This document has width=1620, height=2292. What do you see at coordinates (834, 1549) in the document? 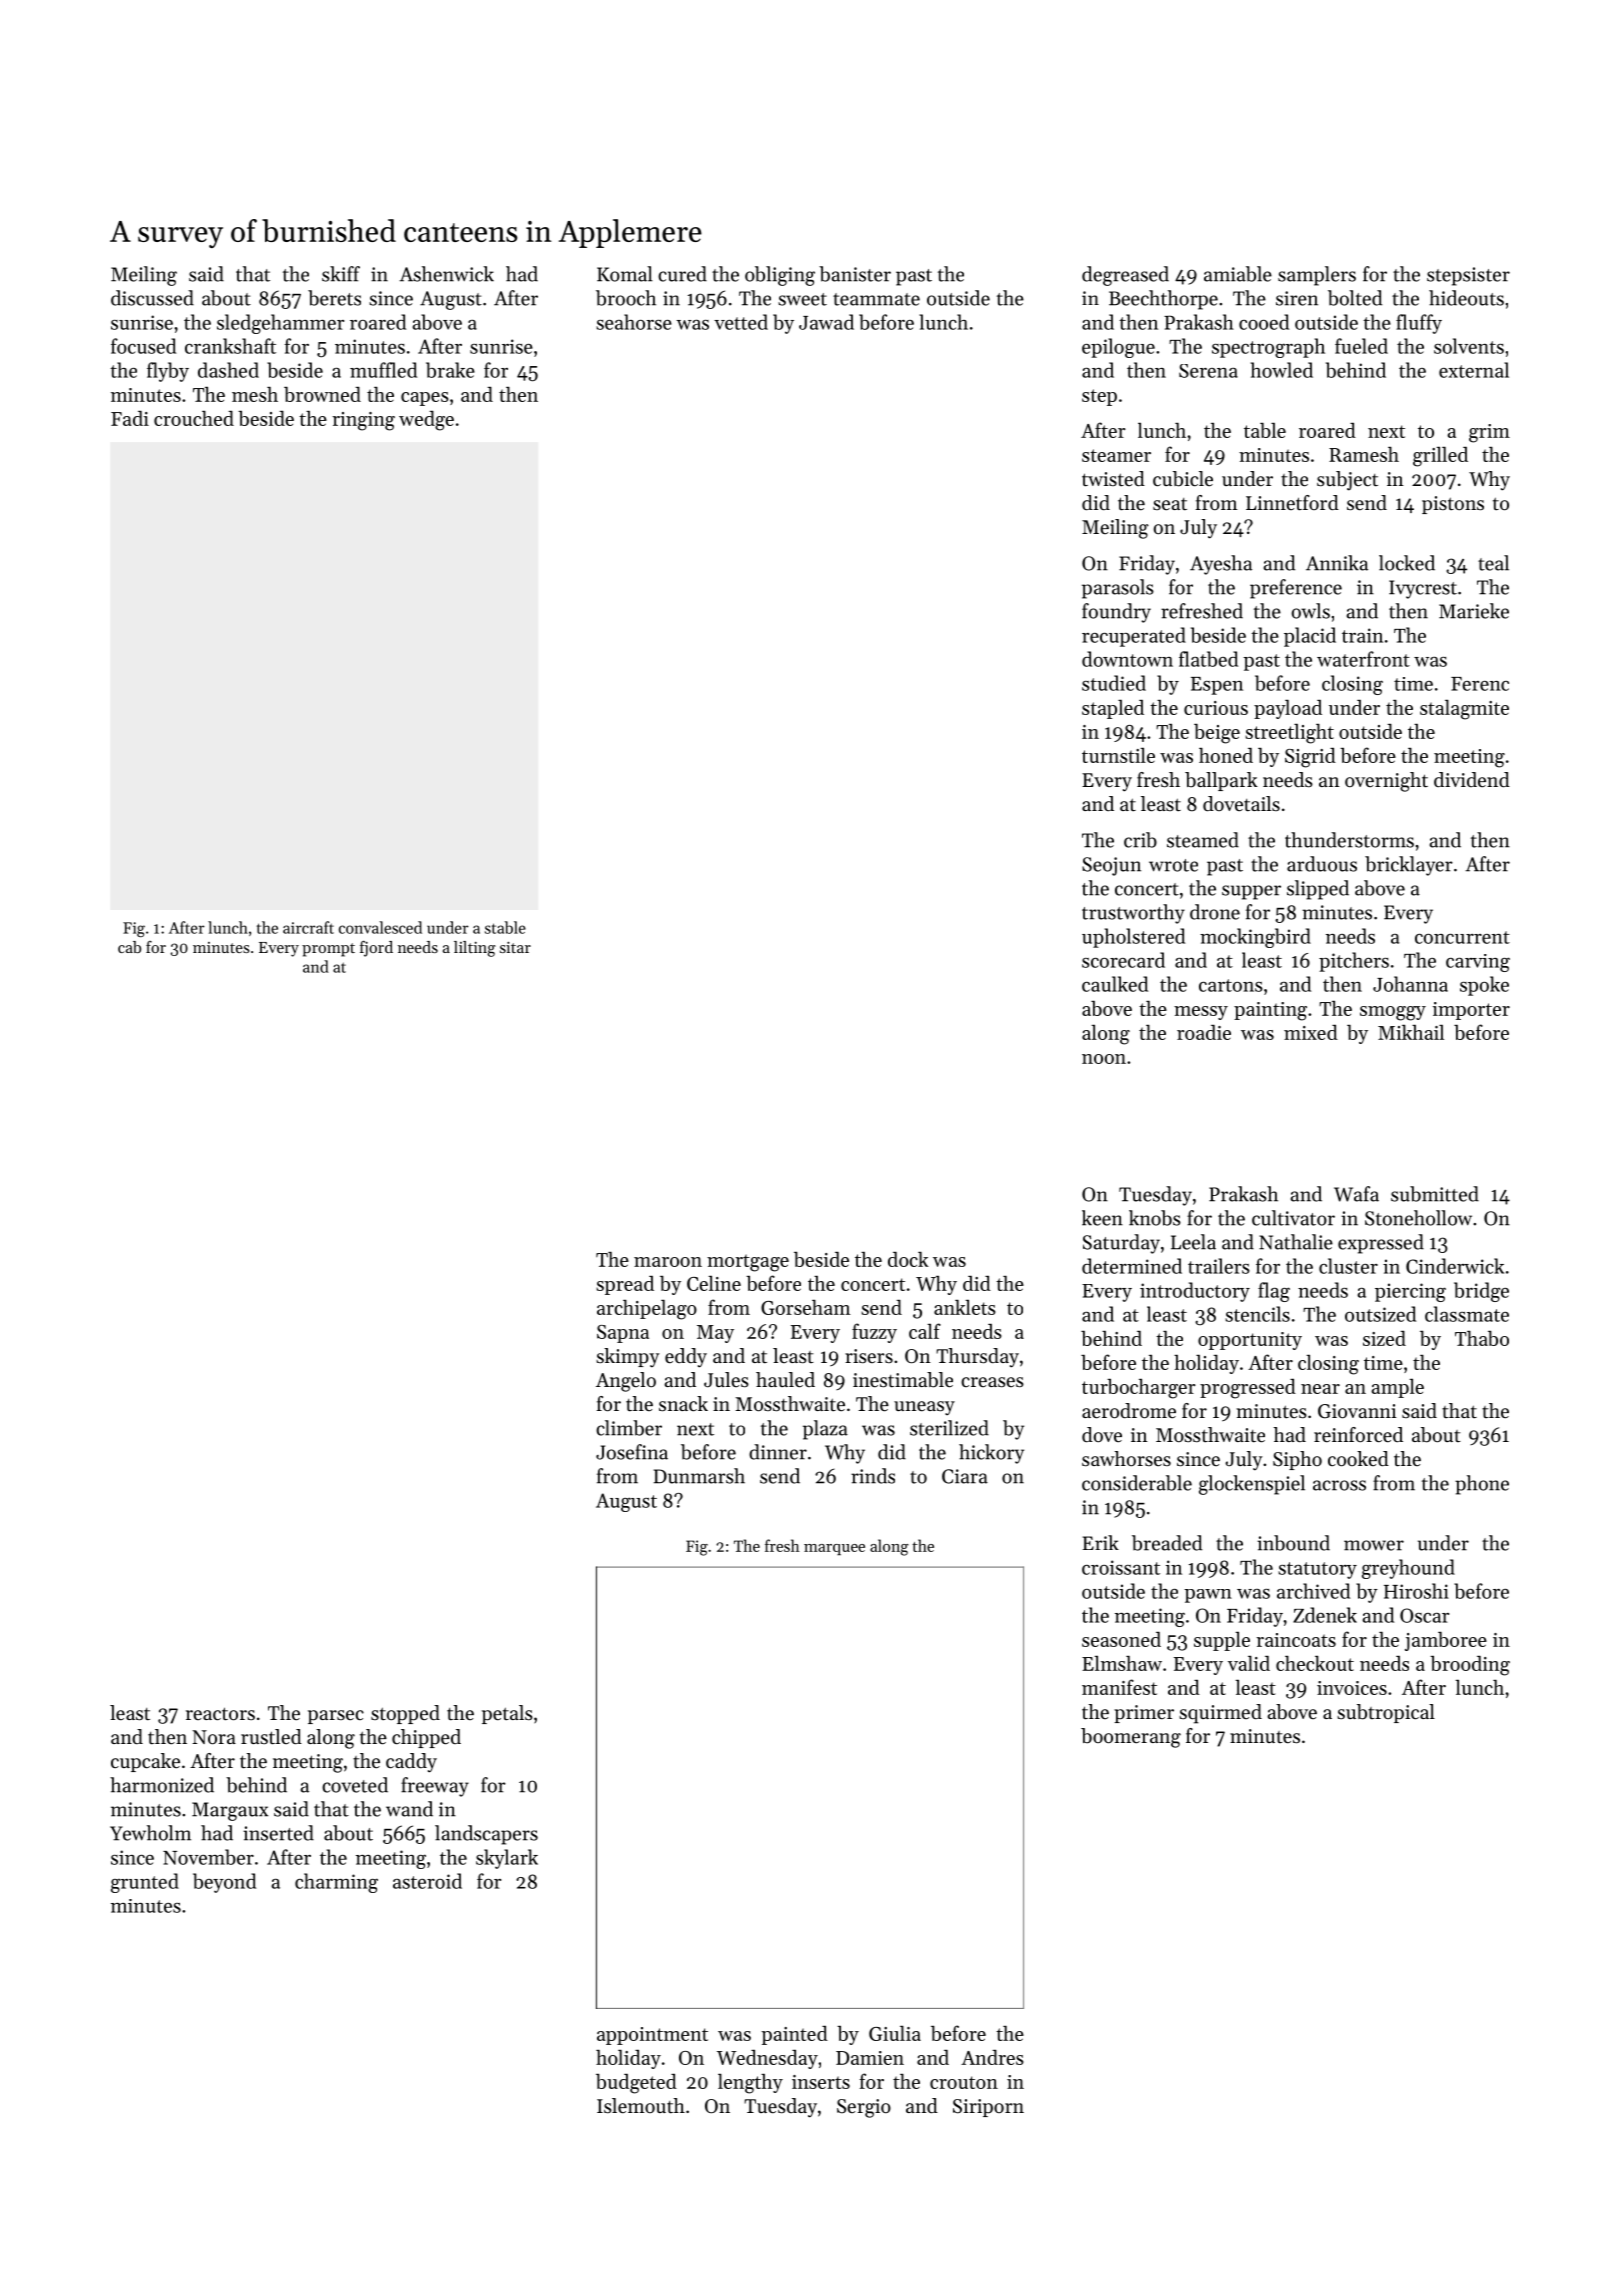
I see `marquee` at bounding box center [834, 1549].
